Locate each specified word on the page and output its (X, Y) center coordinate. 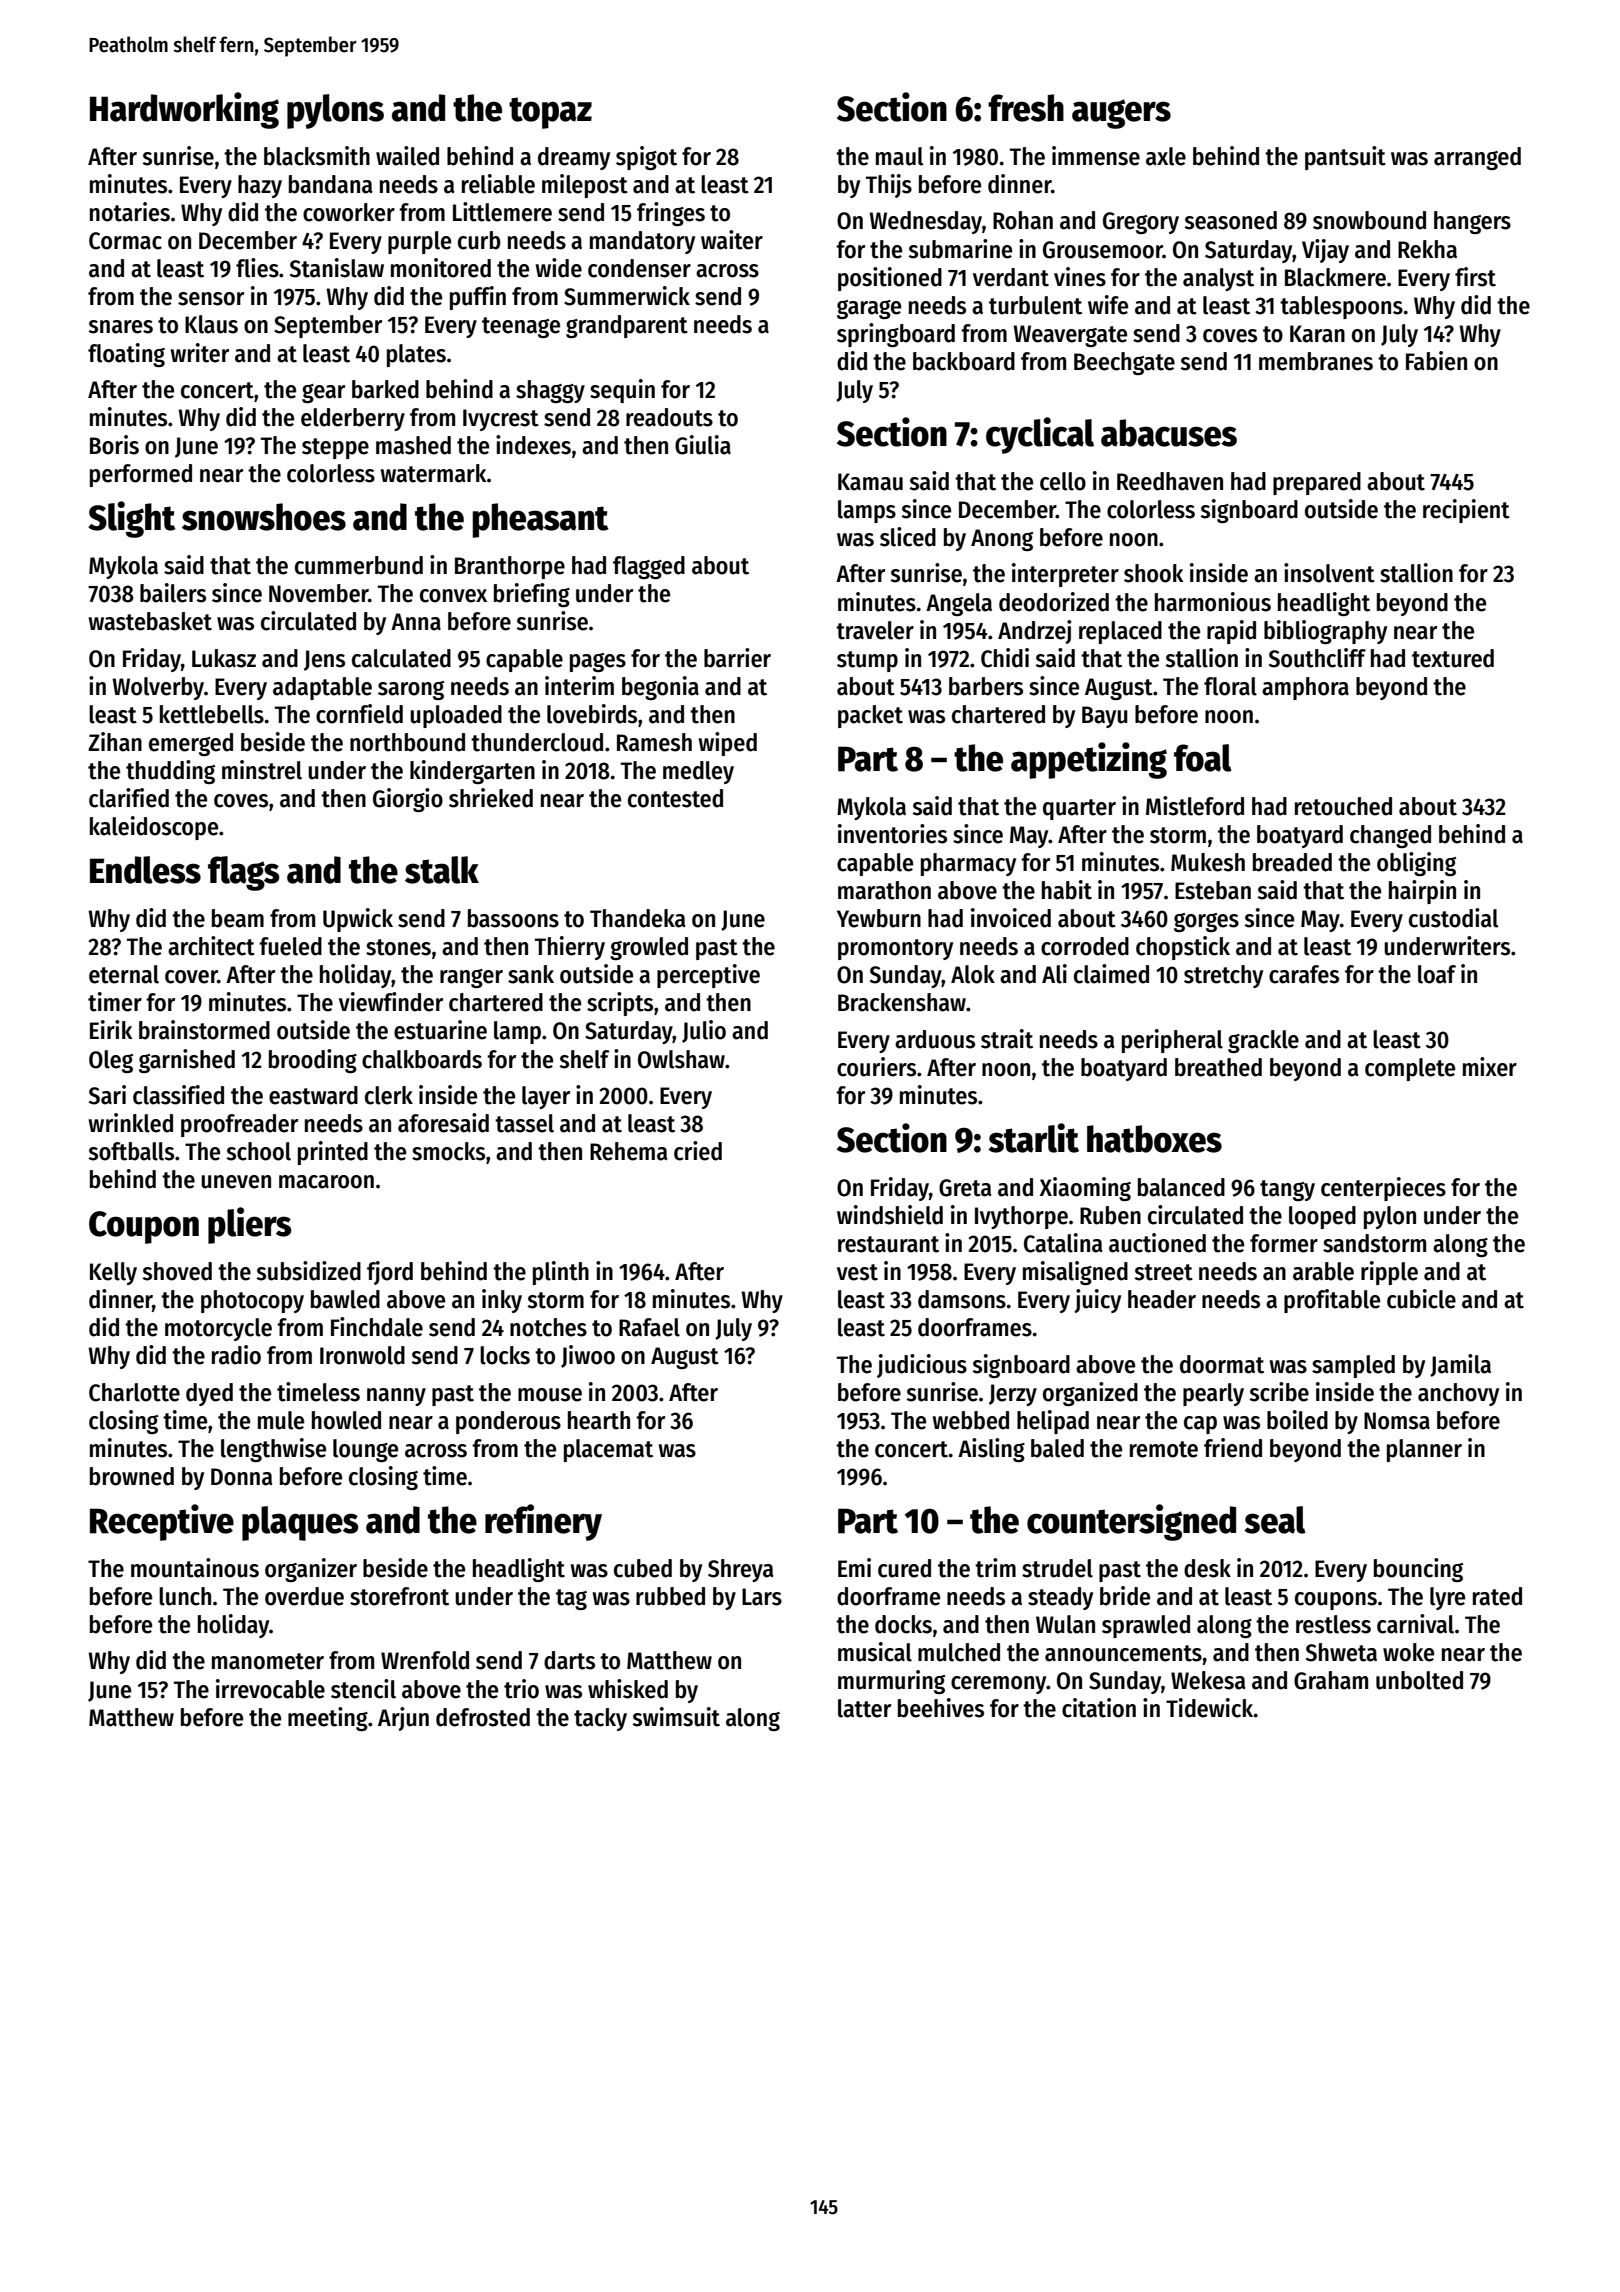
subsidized (308, 1271)
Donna (242, 1477)
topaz (550, 113)
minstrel (262, 770)
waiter (732, 240)
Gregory (1141, 223)
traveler (875, 630)
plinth (561, 1273)
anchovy (1458, 1394)
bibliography (1325, 632)
